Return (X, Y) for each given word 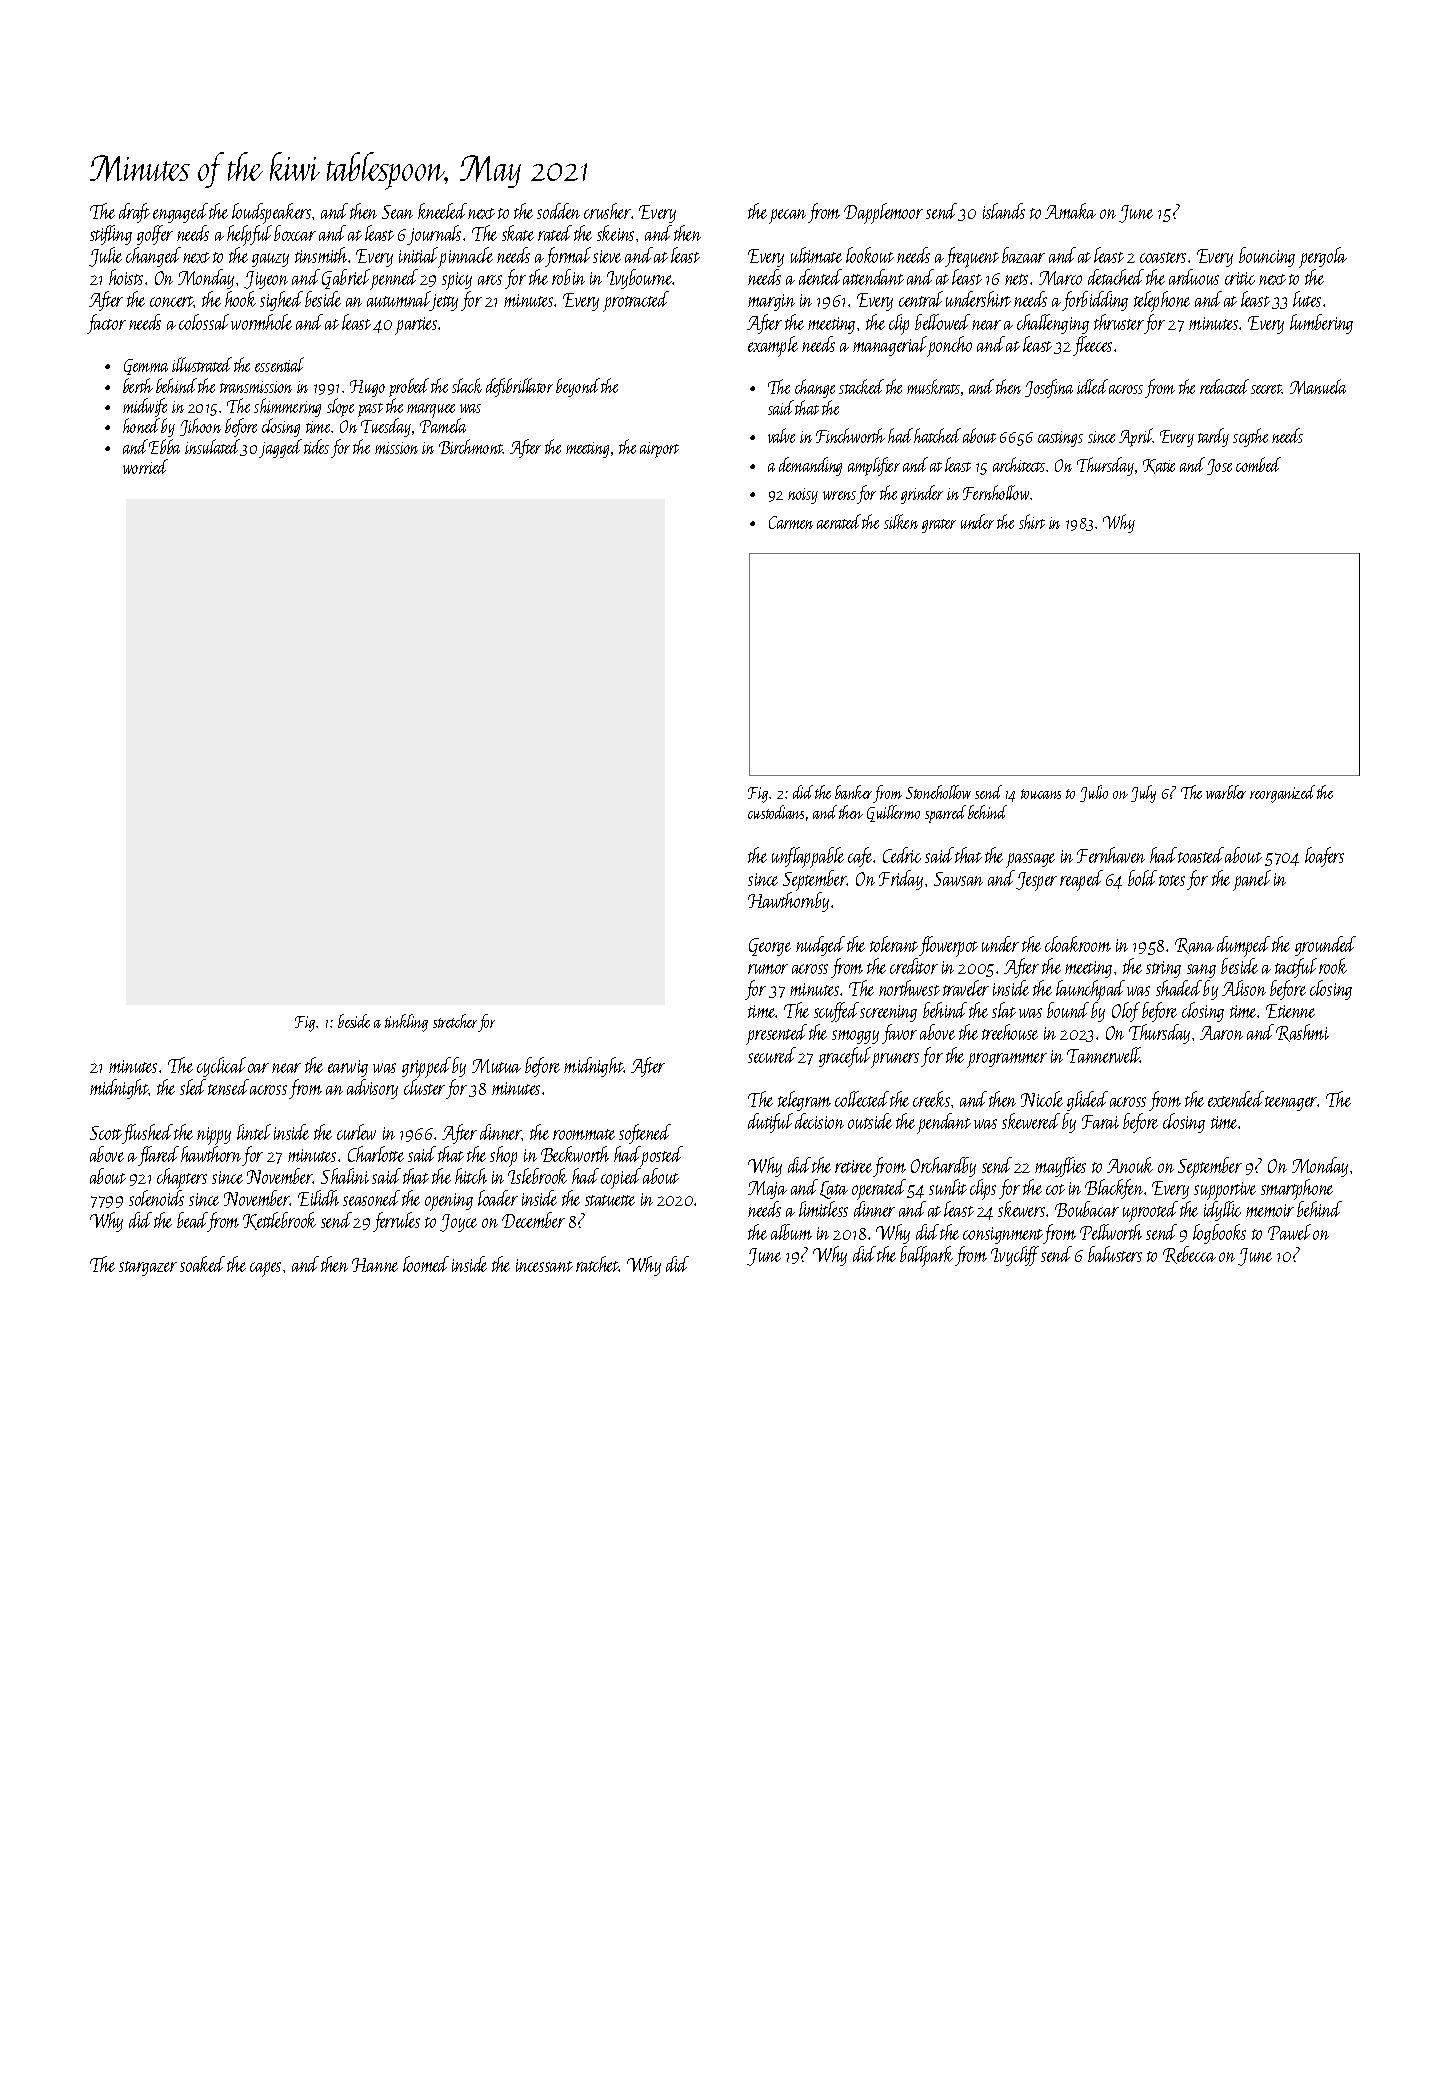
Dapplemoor (883, 213)
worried (145, 466)
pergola (1323, 257)
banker (854, 794)
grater (939, 526)
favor (899, 1034)
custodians (776, 812)
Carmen (791, 522)
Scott (106, 1133)
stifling (111, 235)
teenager (1291, 1103)
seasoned (371, 1198)
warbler (1226, 792)
